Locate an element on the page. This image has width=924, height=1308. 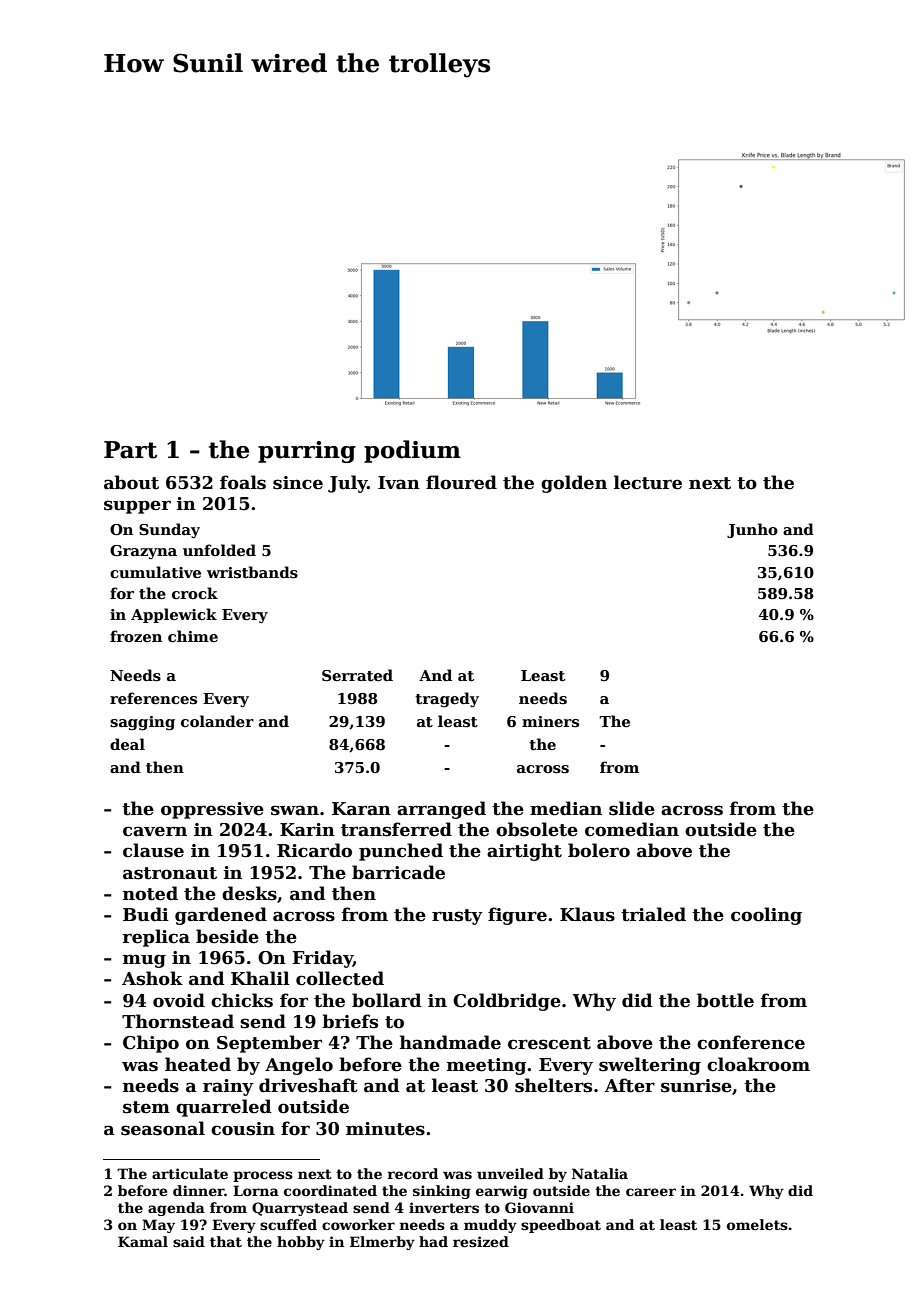
cooling is located at coordinates (766, 916).
